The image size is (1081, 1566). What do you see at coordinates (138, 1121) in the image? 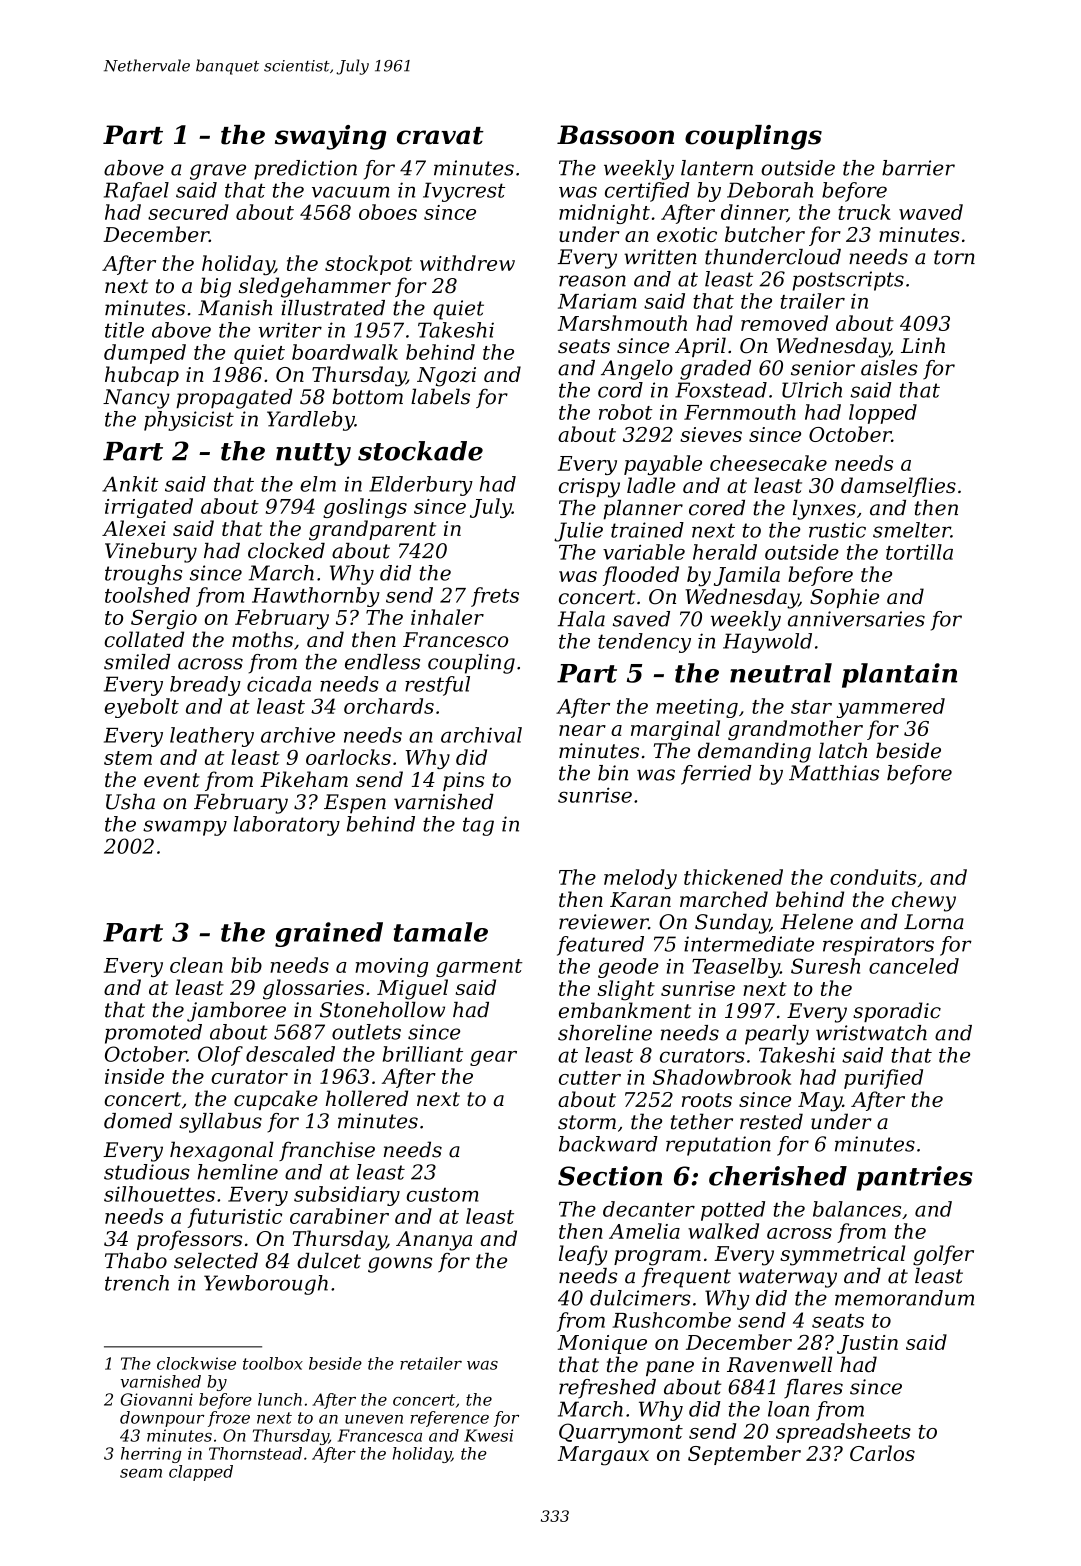
I see `domed` at bounding box center [138, 1121].
